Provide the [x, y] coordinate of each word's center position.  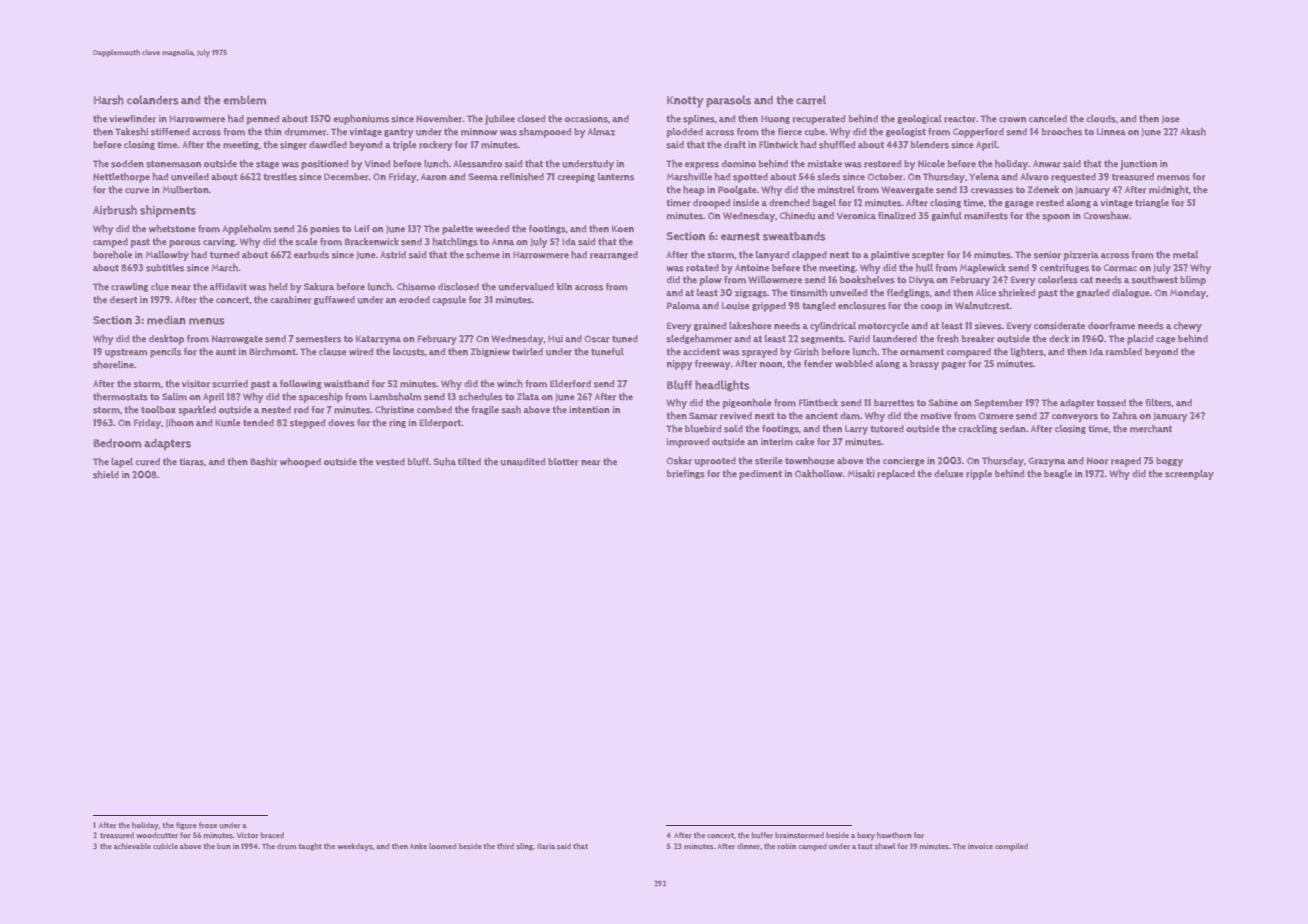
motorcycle [883, 327]
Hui [555, 339]
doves [341, 423]
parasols [728, 101]
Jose [1171, 119]
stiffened [170, 132]
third [505, 846]
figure [186, 826]
